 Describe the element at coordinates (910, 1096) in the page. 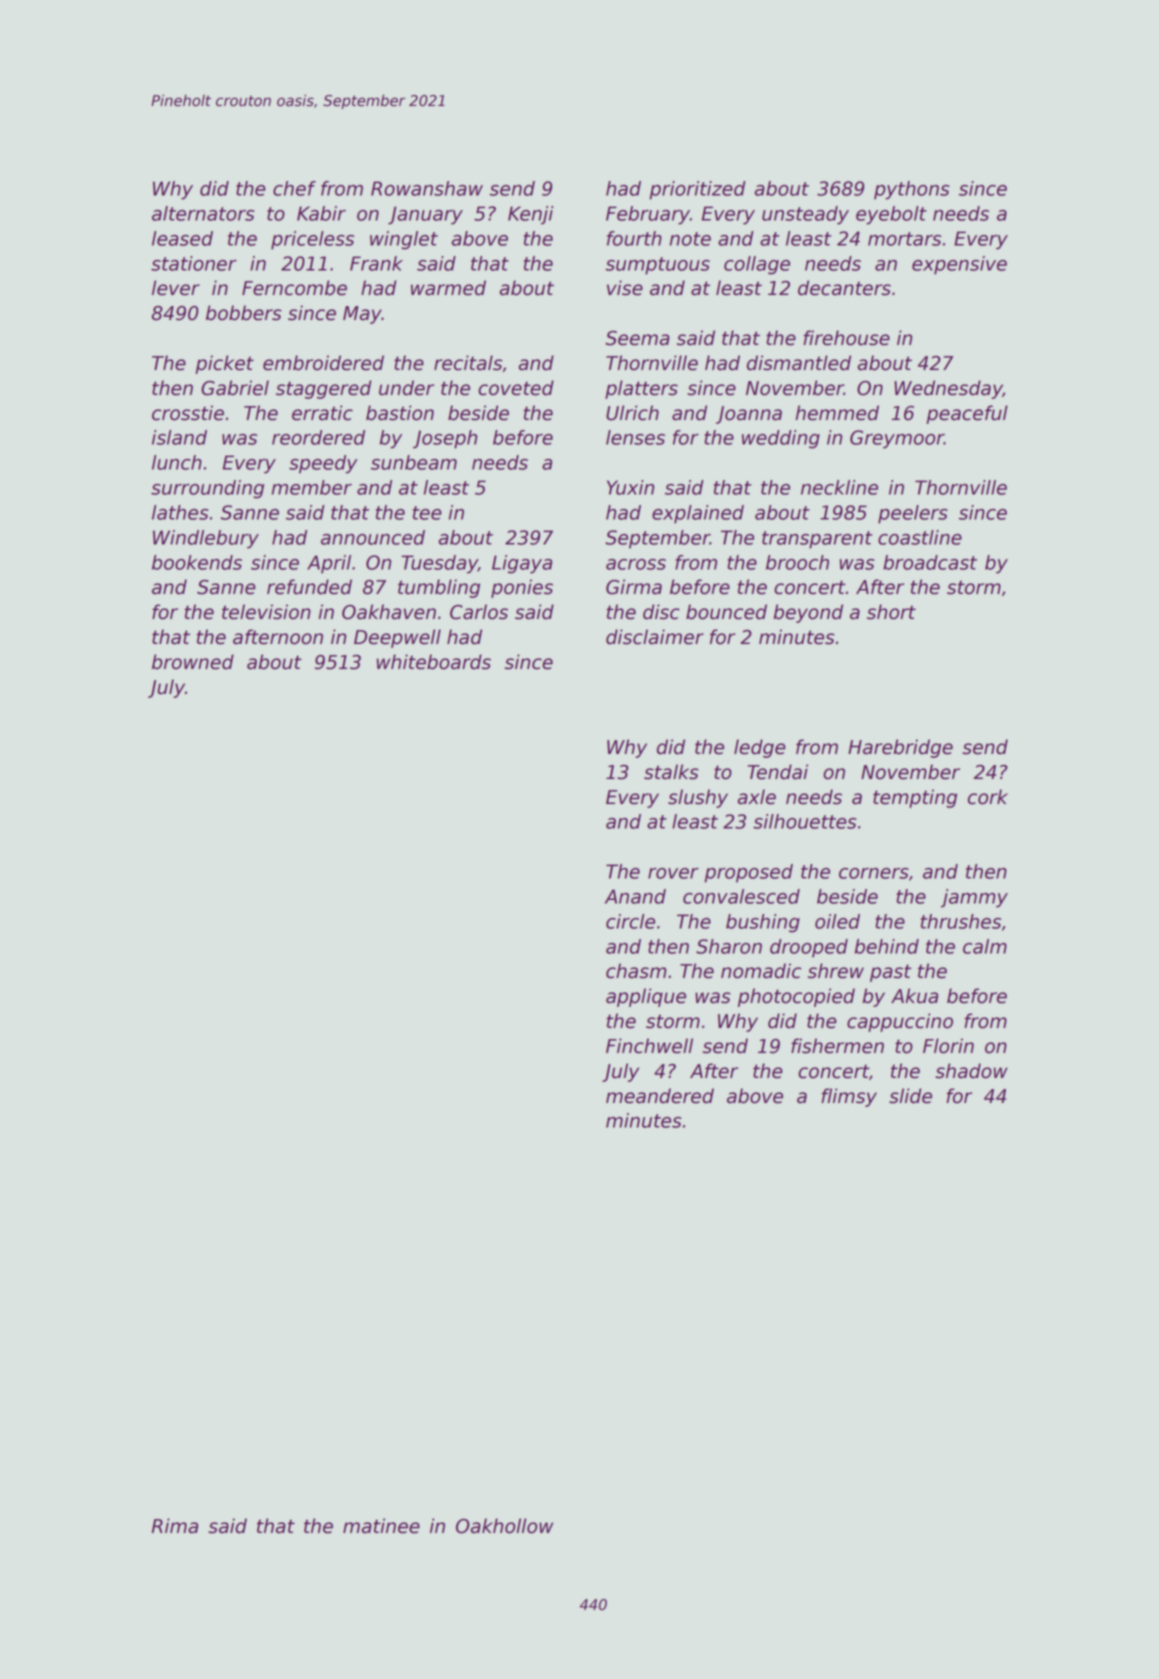

I see `slide` at that location.
